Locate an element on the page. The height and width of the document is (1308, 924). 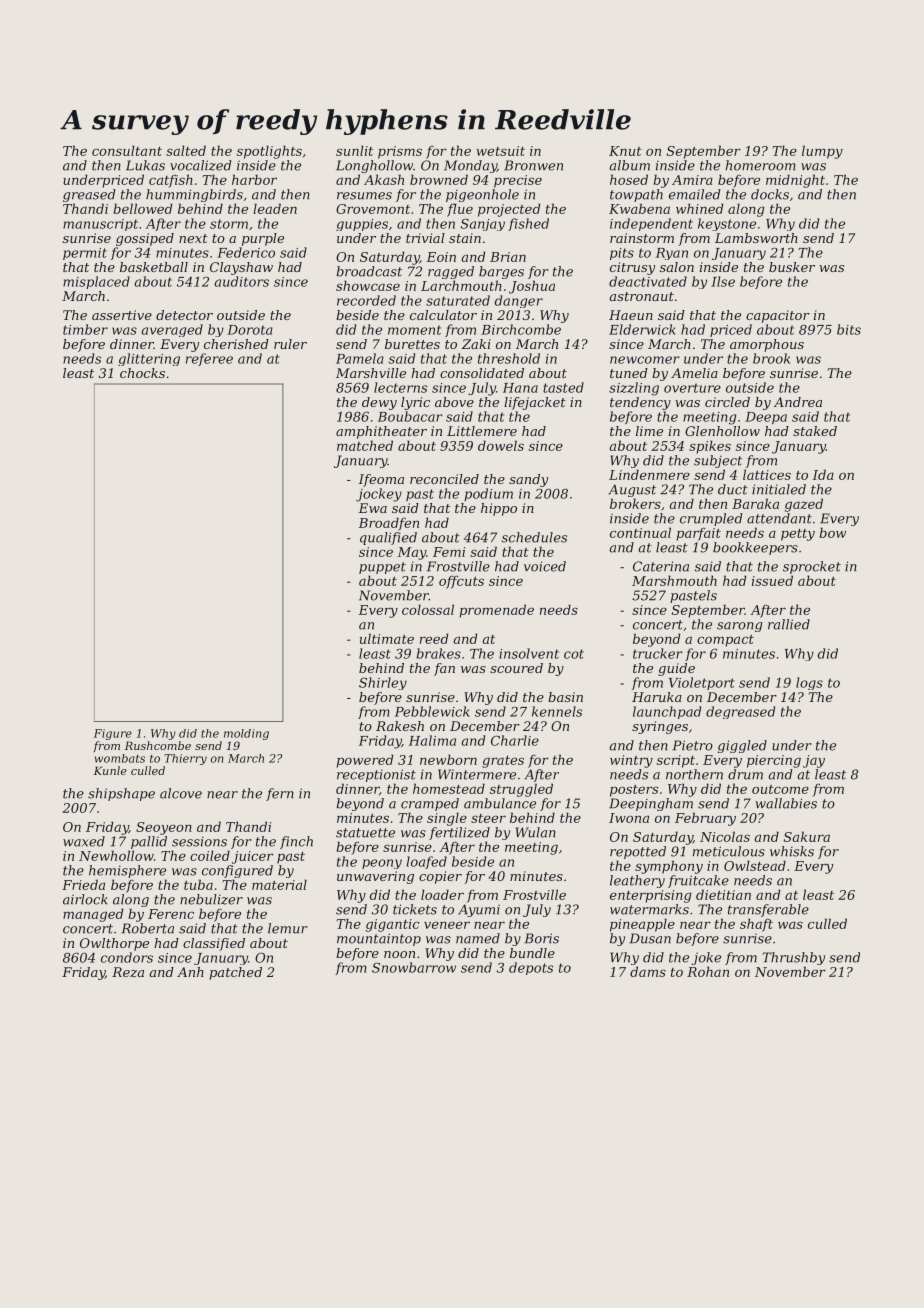
depots is located at coordinates (531, 968).
